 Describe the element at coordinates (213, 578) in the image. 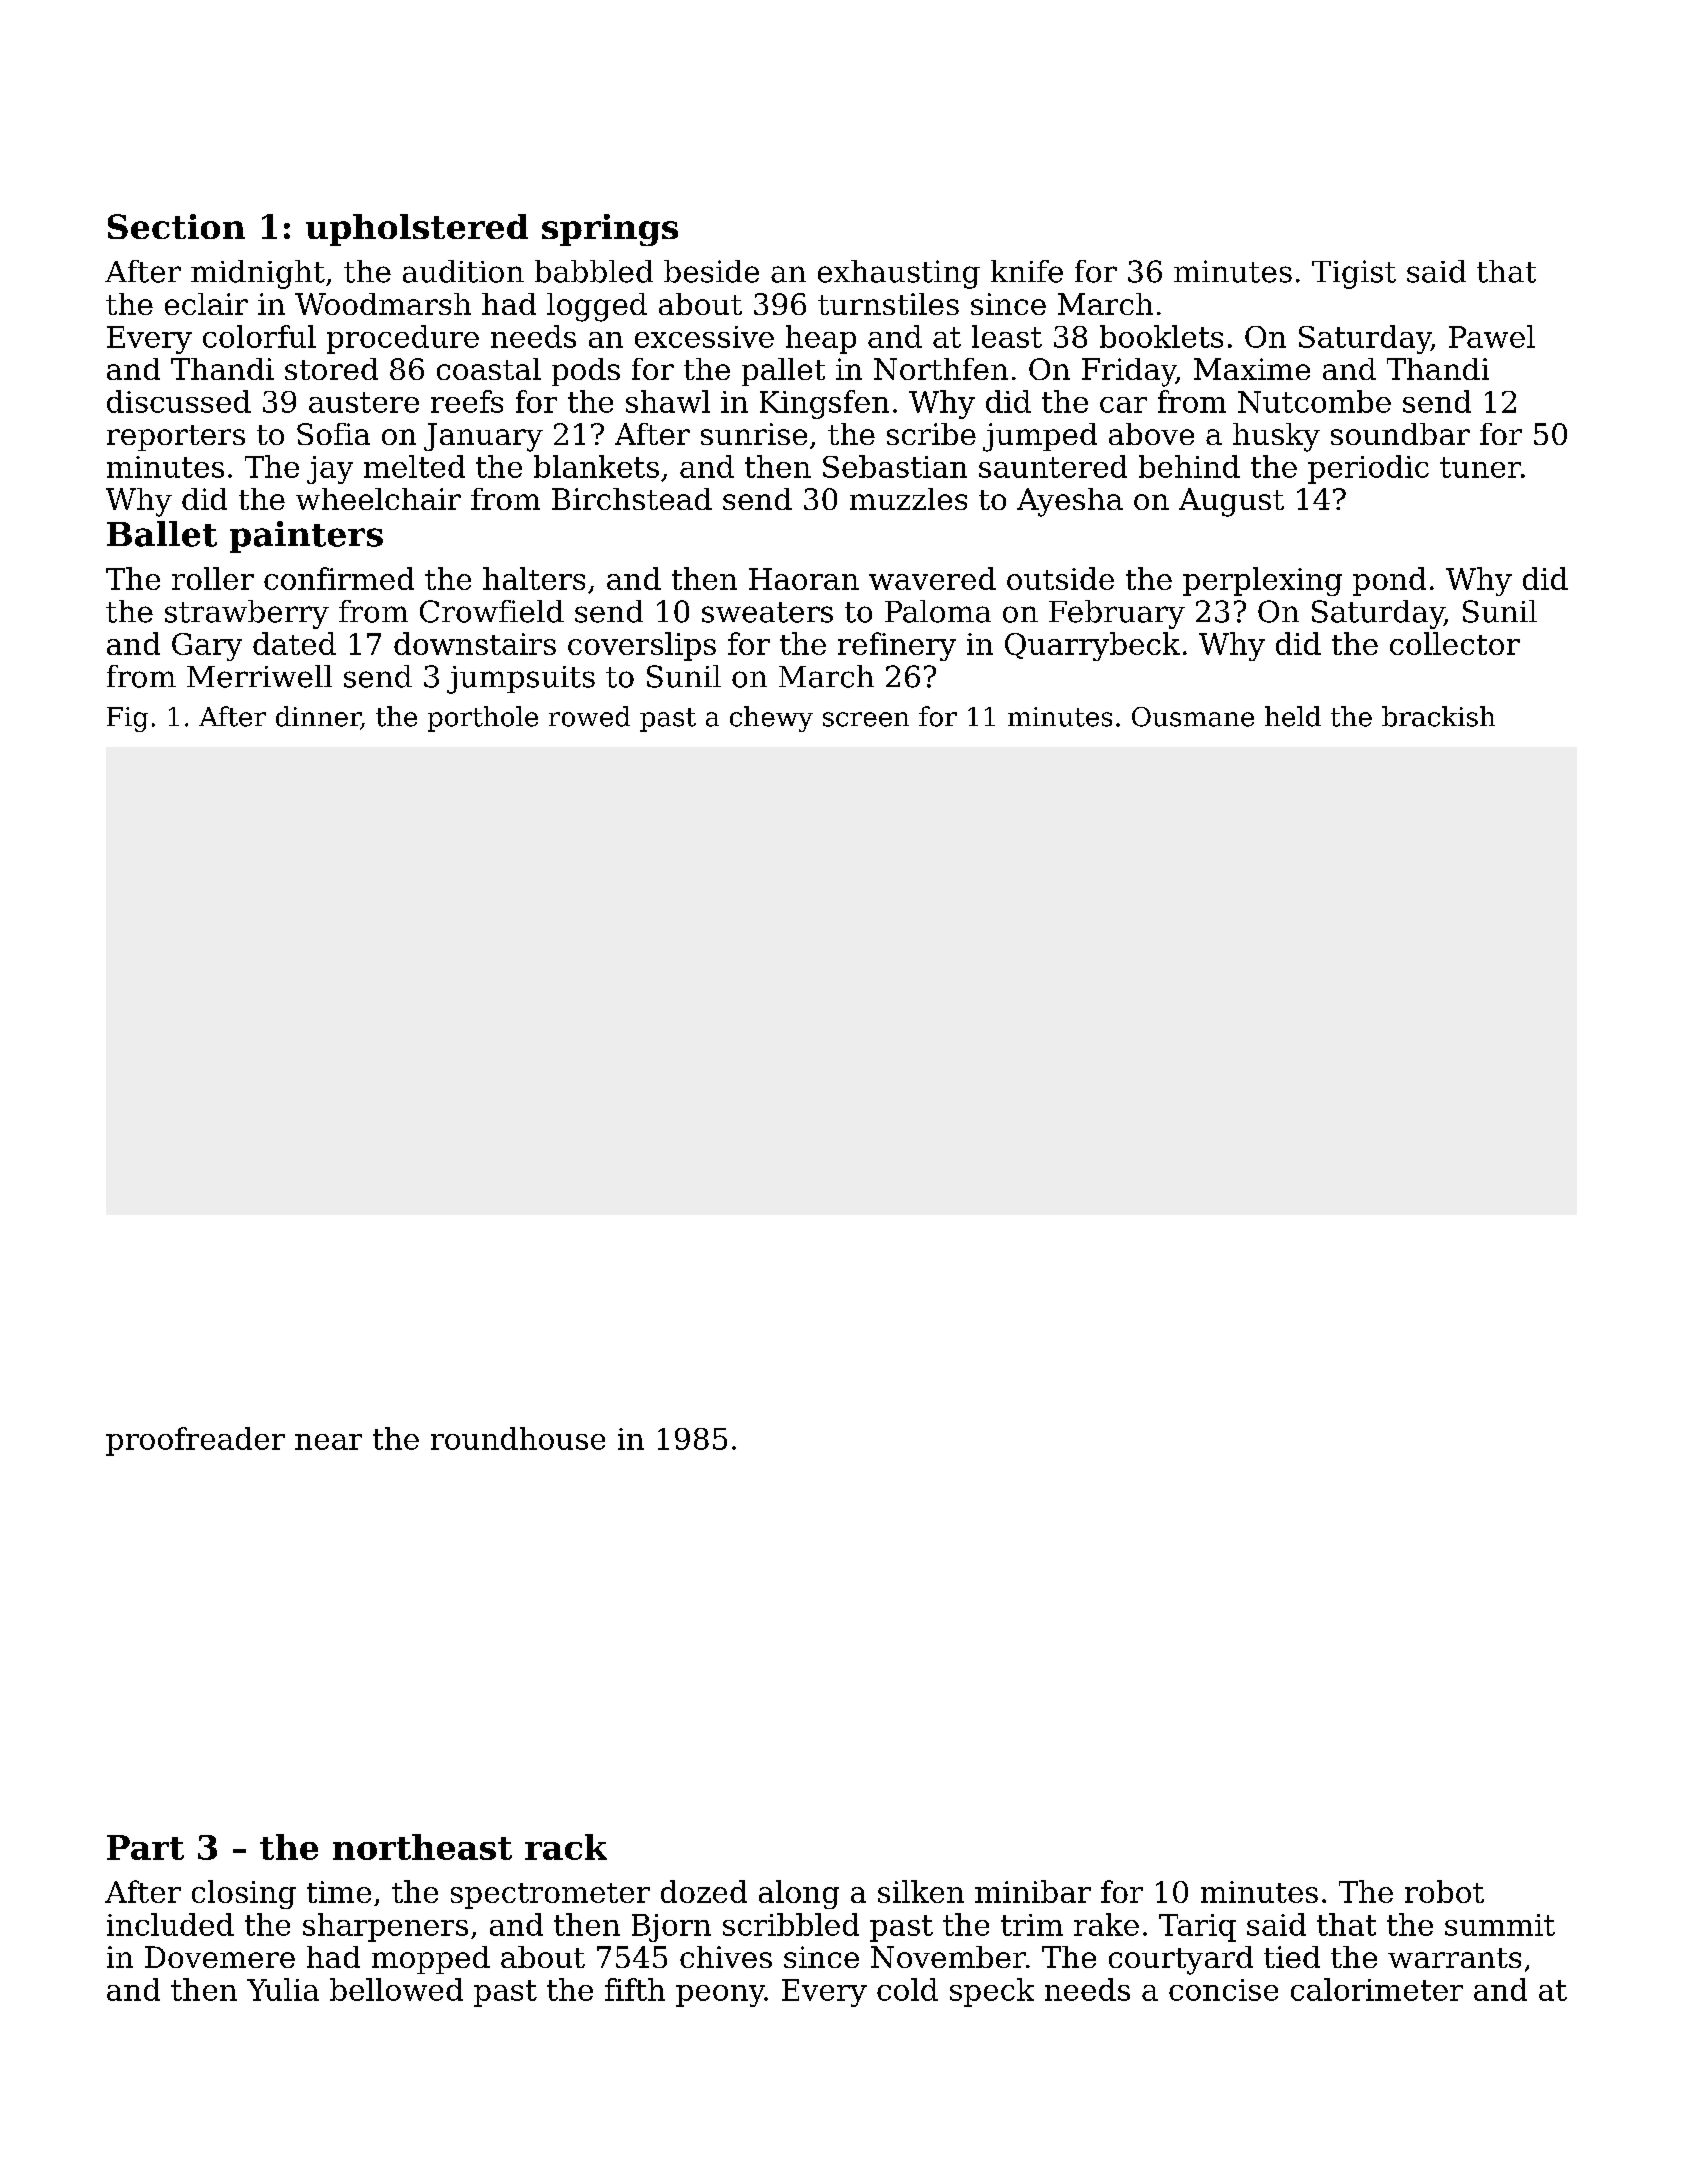

I see `roller` at that location.
